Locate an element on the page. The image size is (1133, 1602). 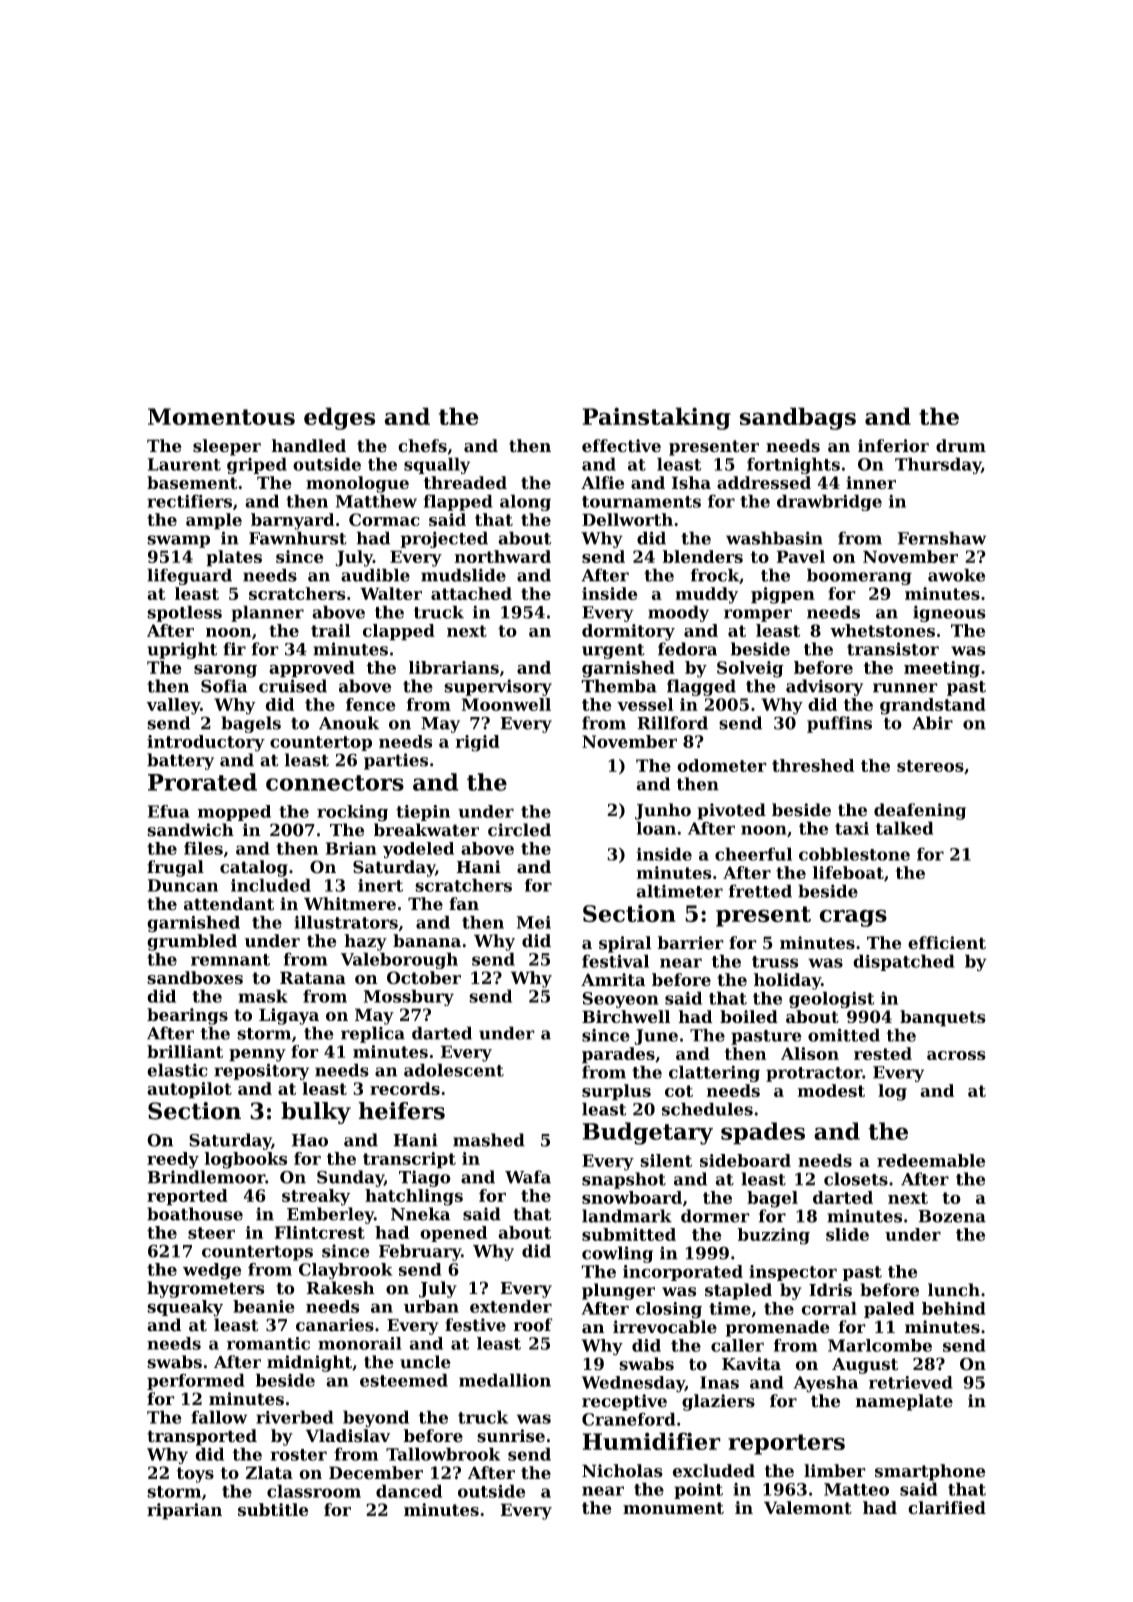
riparian is located at coordinates (184, 1511).
